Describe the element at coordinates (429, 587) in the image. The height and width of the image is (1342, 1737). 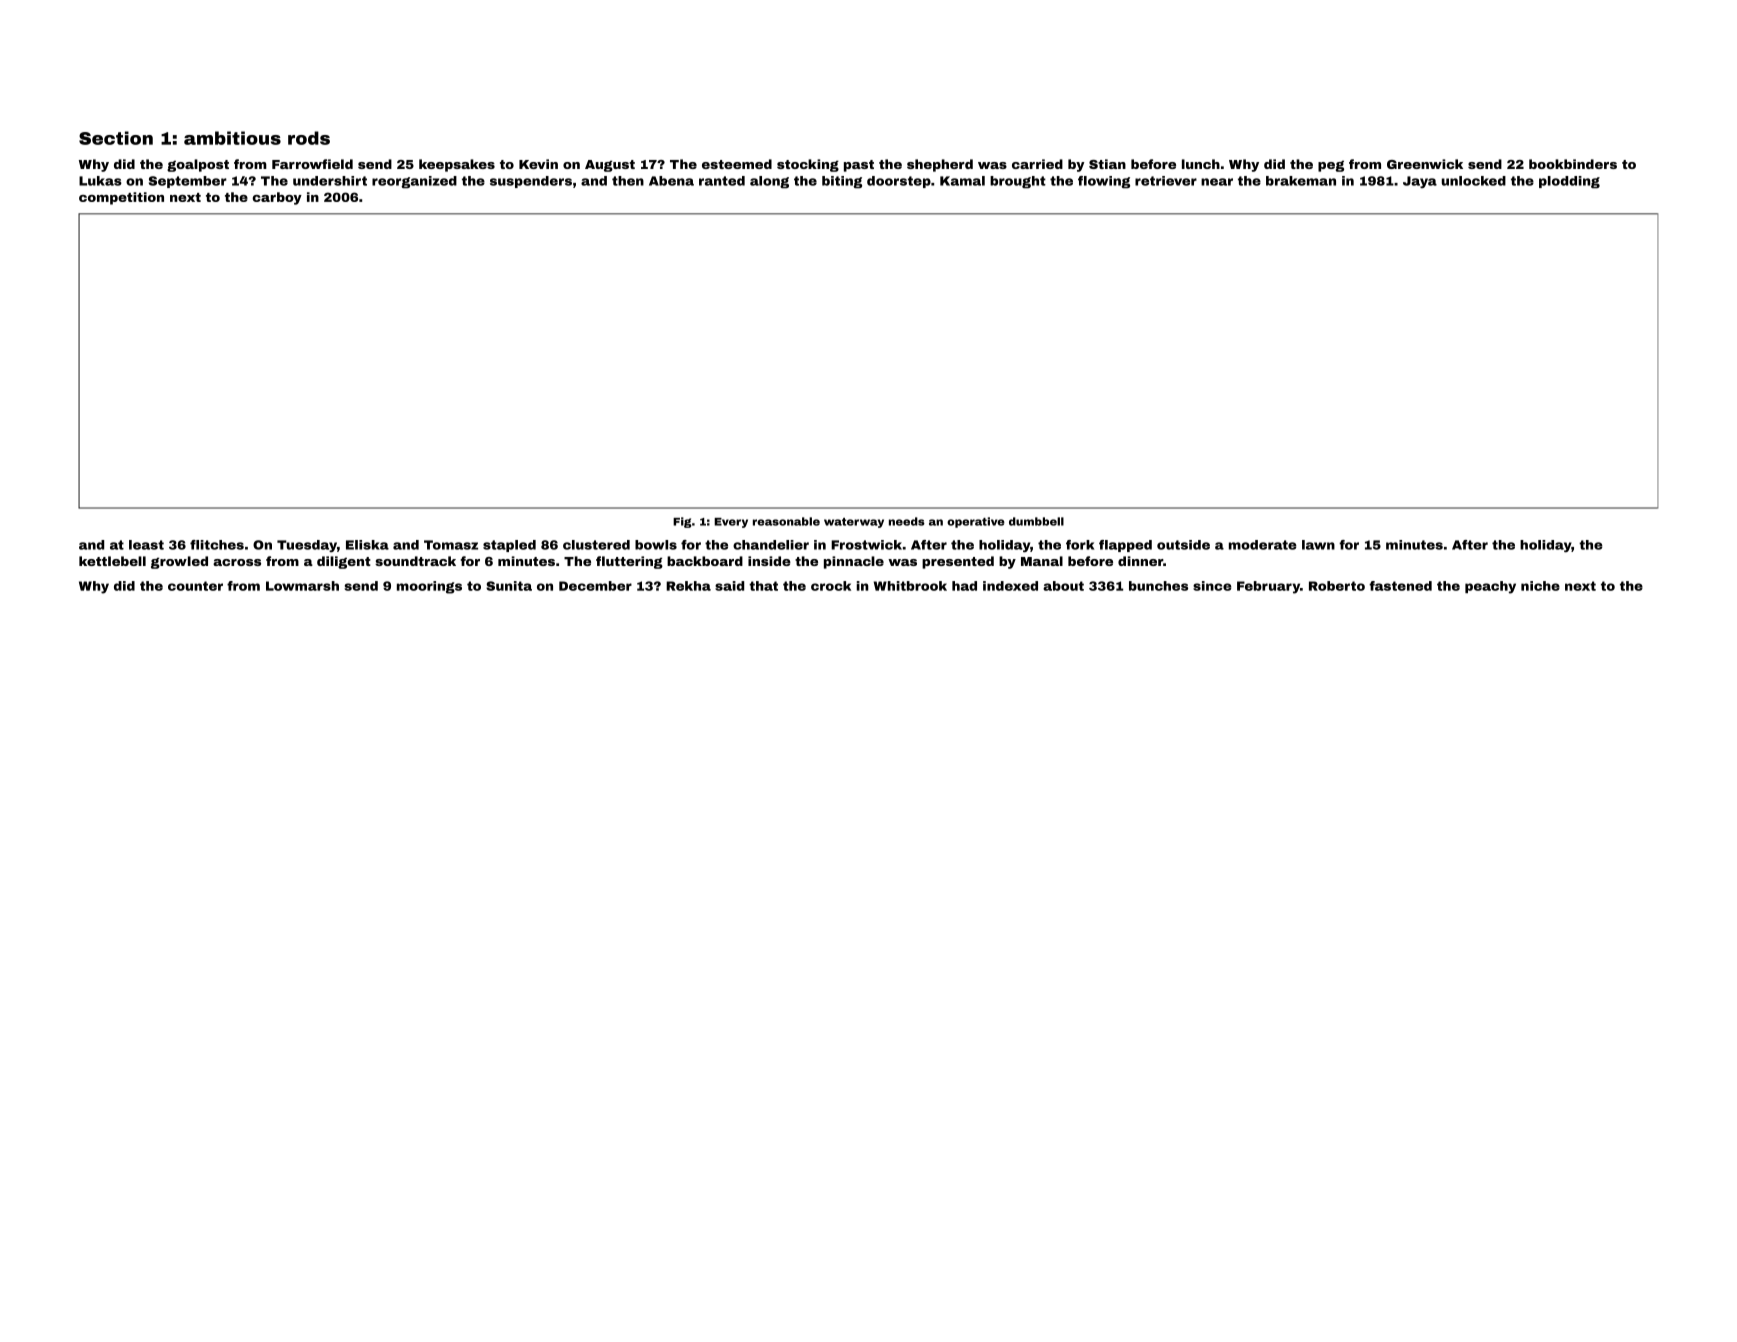
I see `moorings` at that location.
